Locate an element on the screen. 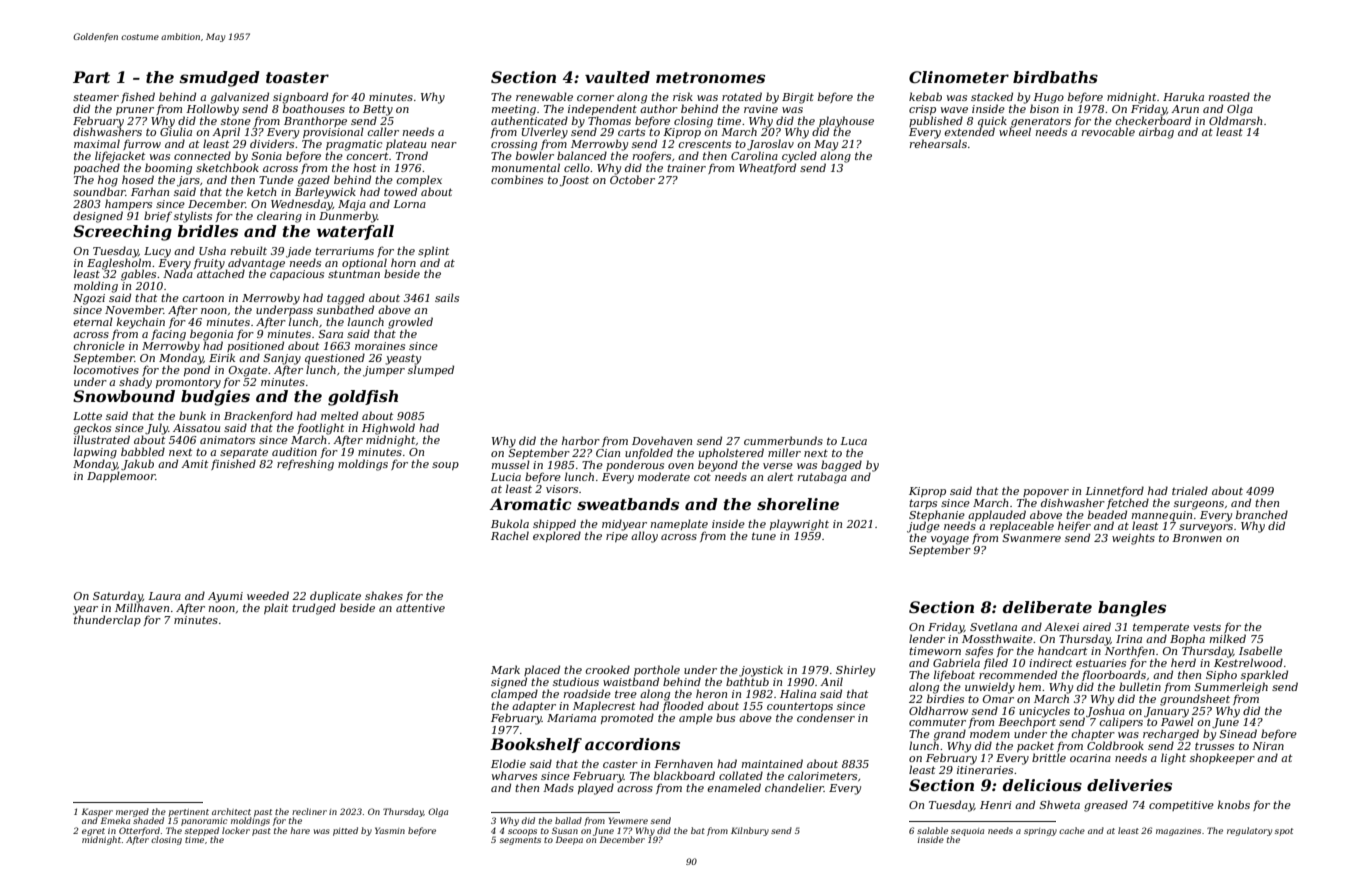 The image size is (1372, 887). adapter is located at coordinates (534, 706).
